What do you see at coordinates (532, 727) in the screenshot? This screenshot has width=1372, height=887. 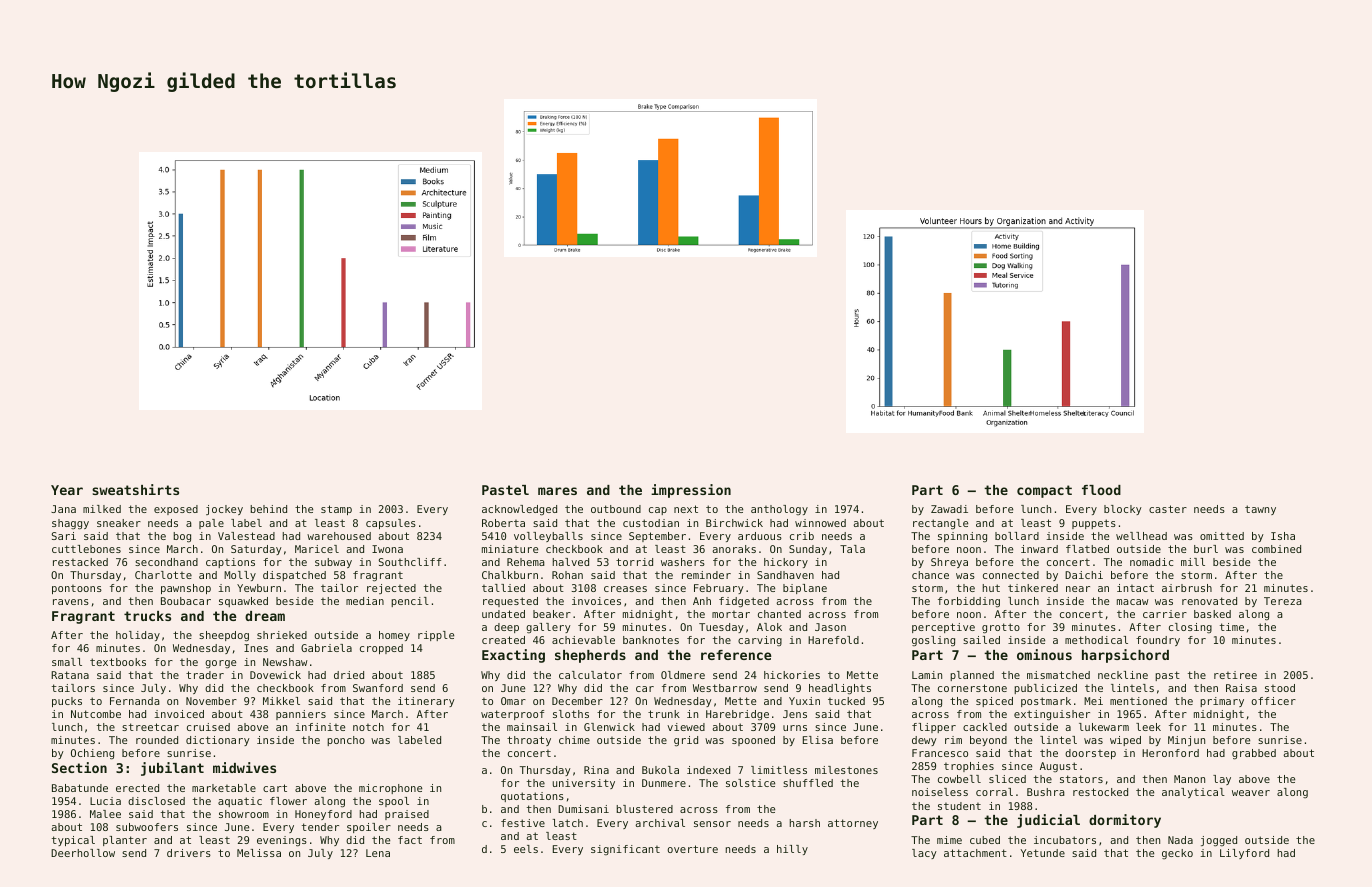 I see `mainsail` at bounding box center [532, 727].
